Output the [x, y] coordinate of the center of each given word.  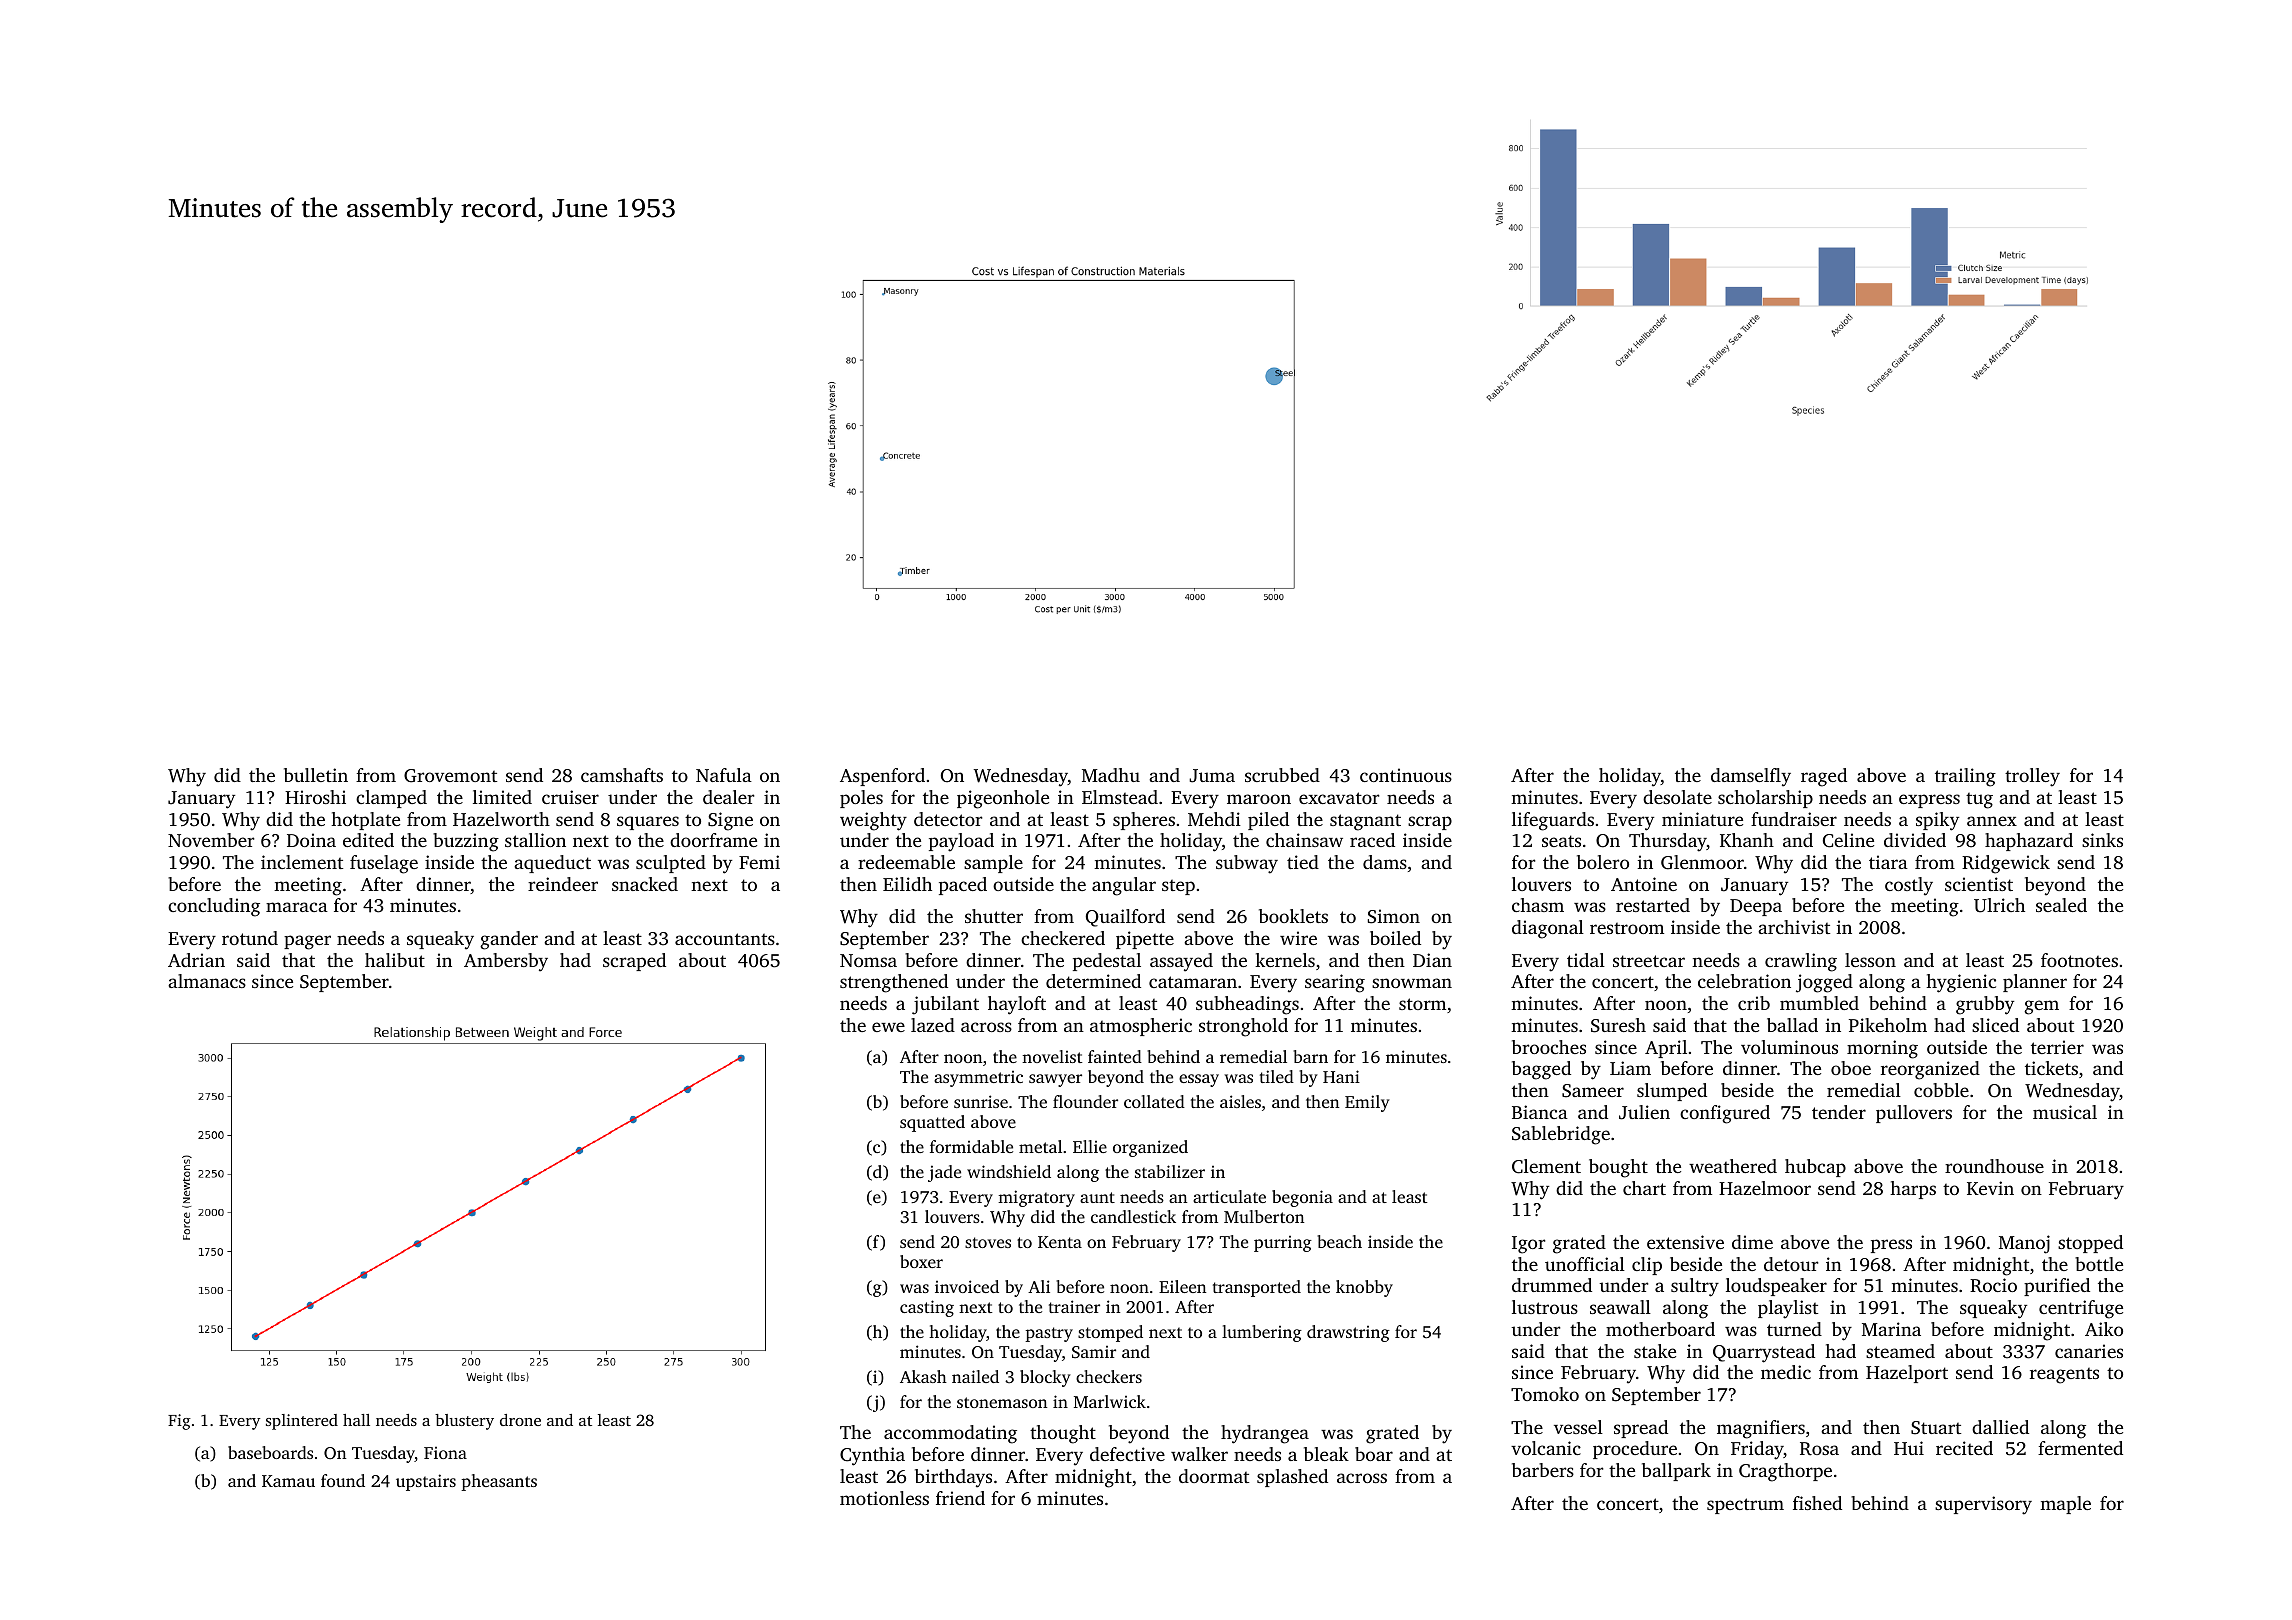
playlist [1788, 1309]
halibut [395, 960]
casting [927, 1308]
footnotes [2079, 960]
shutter [994, 916]
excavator [1339, 798]
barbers [1543, 1470]
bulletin [316, 775]
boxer [921, 1261]
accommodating [950, 1434]
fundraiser [1794, 819]
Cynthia [872, 1456]
